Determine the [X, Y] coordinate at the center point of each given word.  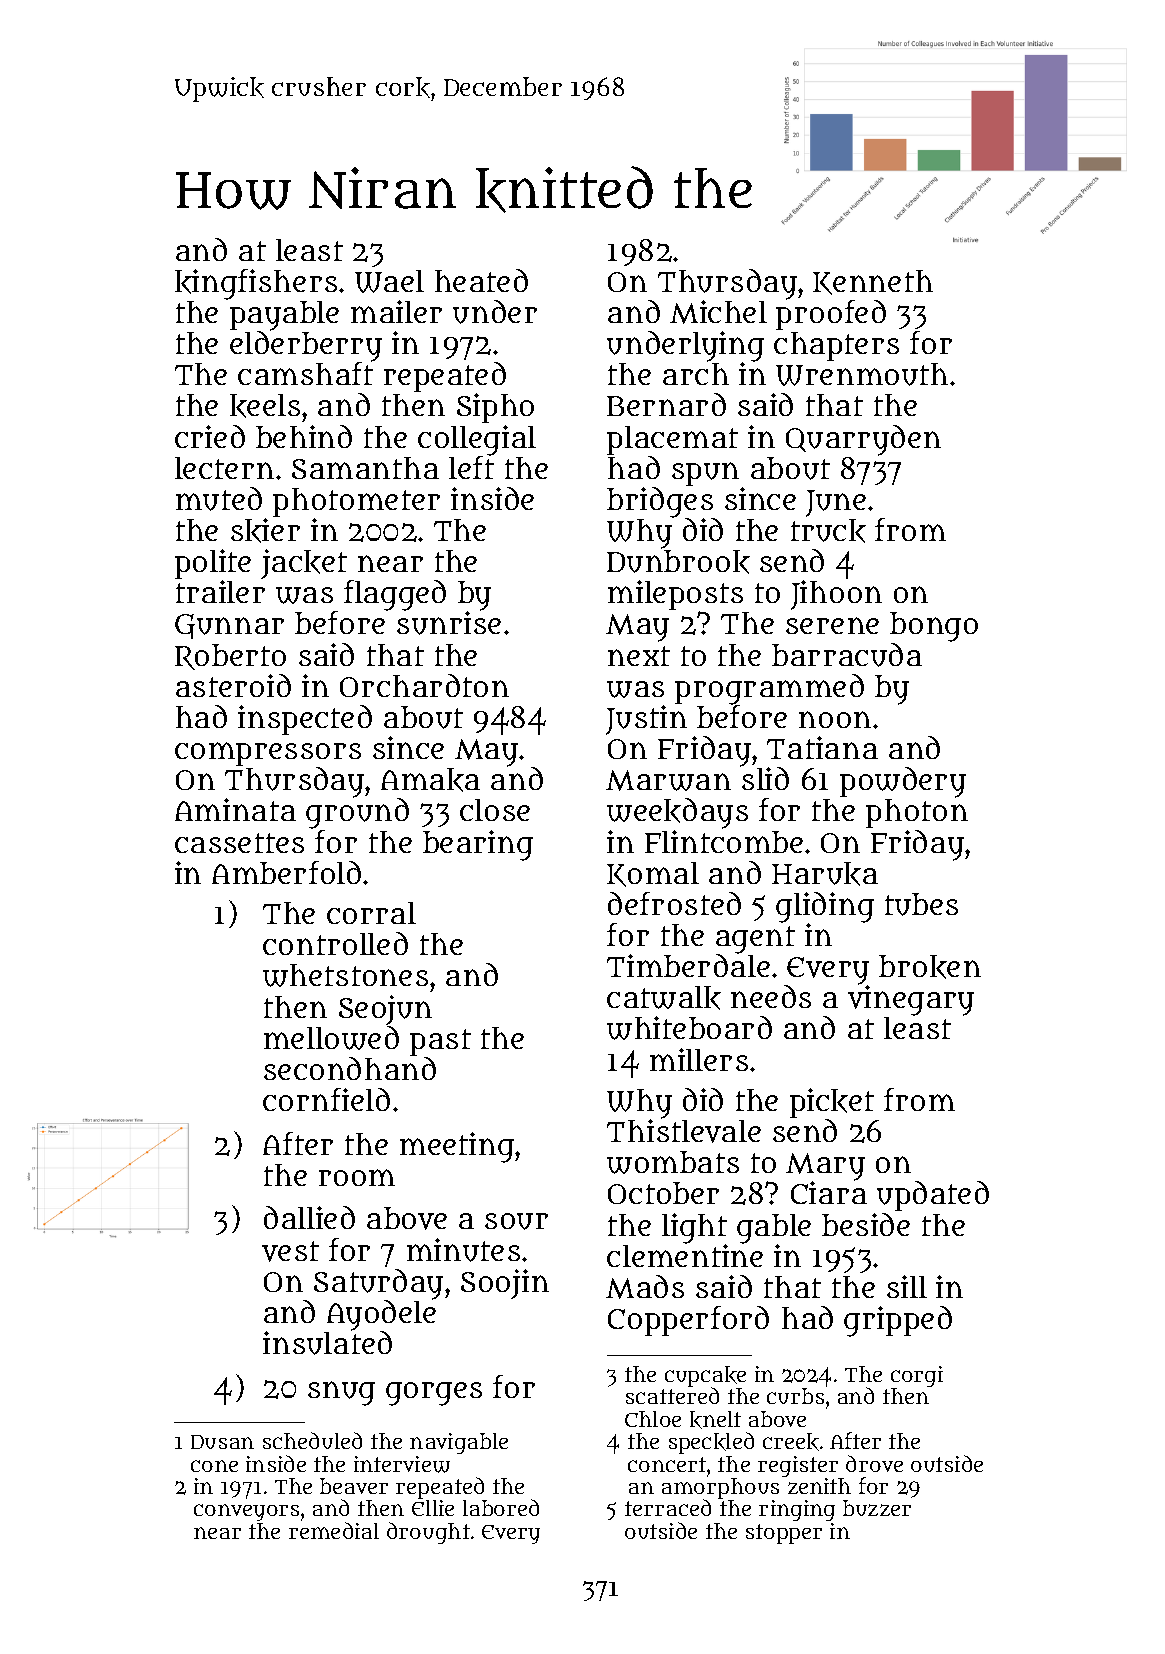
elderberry [306, 346]
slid [765, 778]
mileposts [675, 596]
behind [304, 436]
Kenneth [873, 282]
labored [501, 1507]
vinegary [911, 1000]
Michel [718, 312]
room [357, 1177]
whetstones [345, 975]
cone [214, 1466]
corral [371, 913]
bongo [934, 627]
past [440, 1042]
